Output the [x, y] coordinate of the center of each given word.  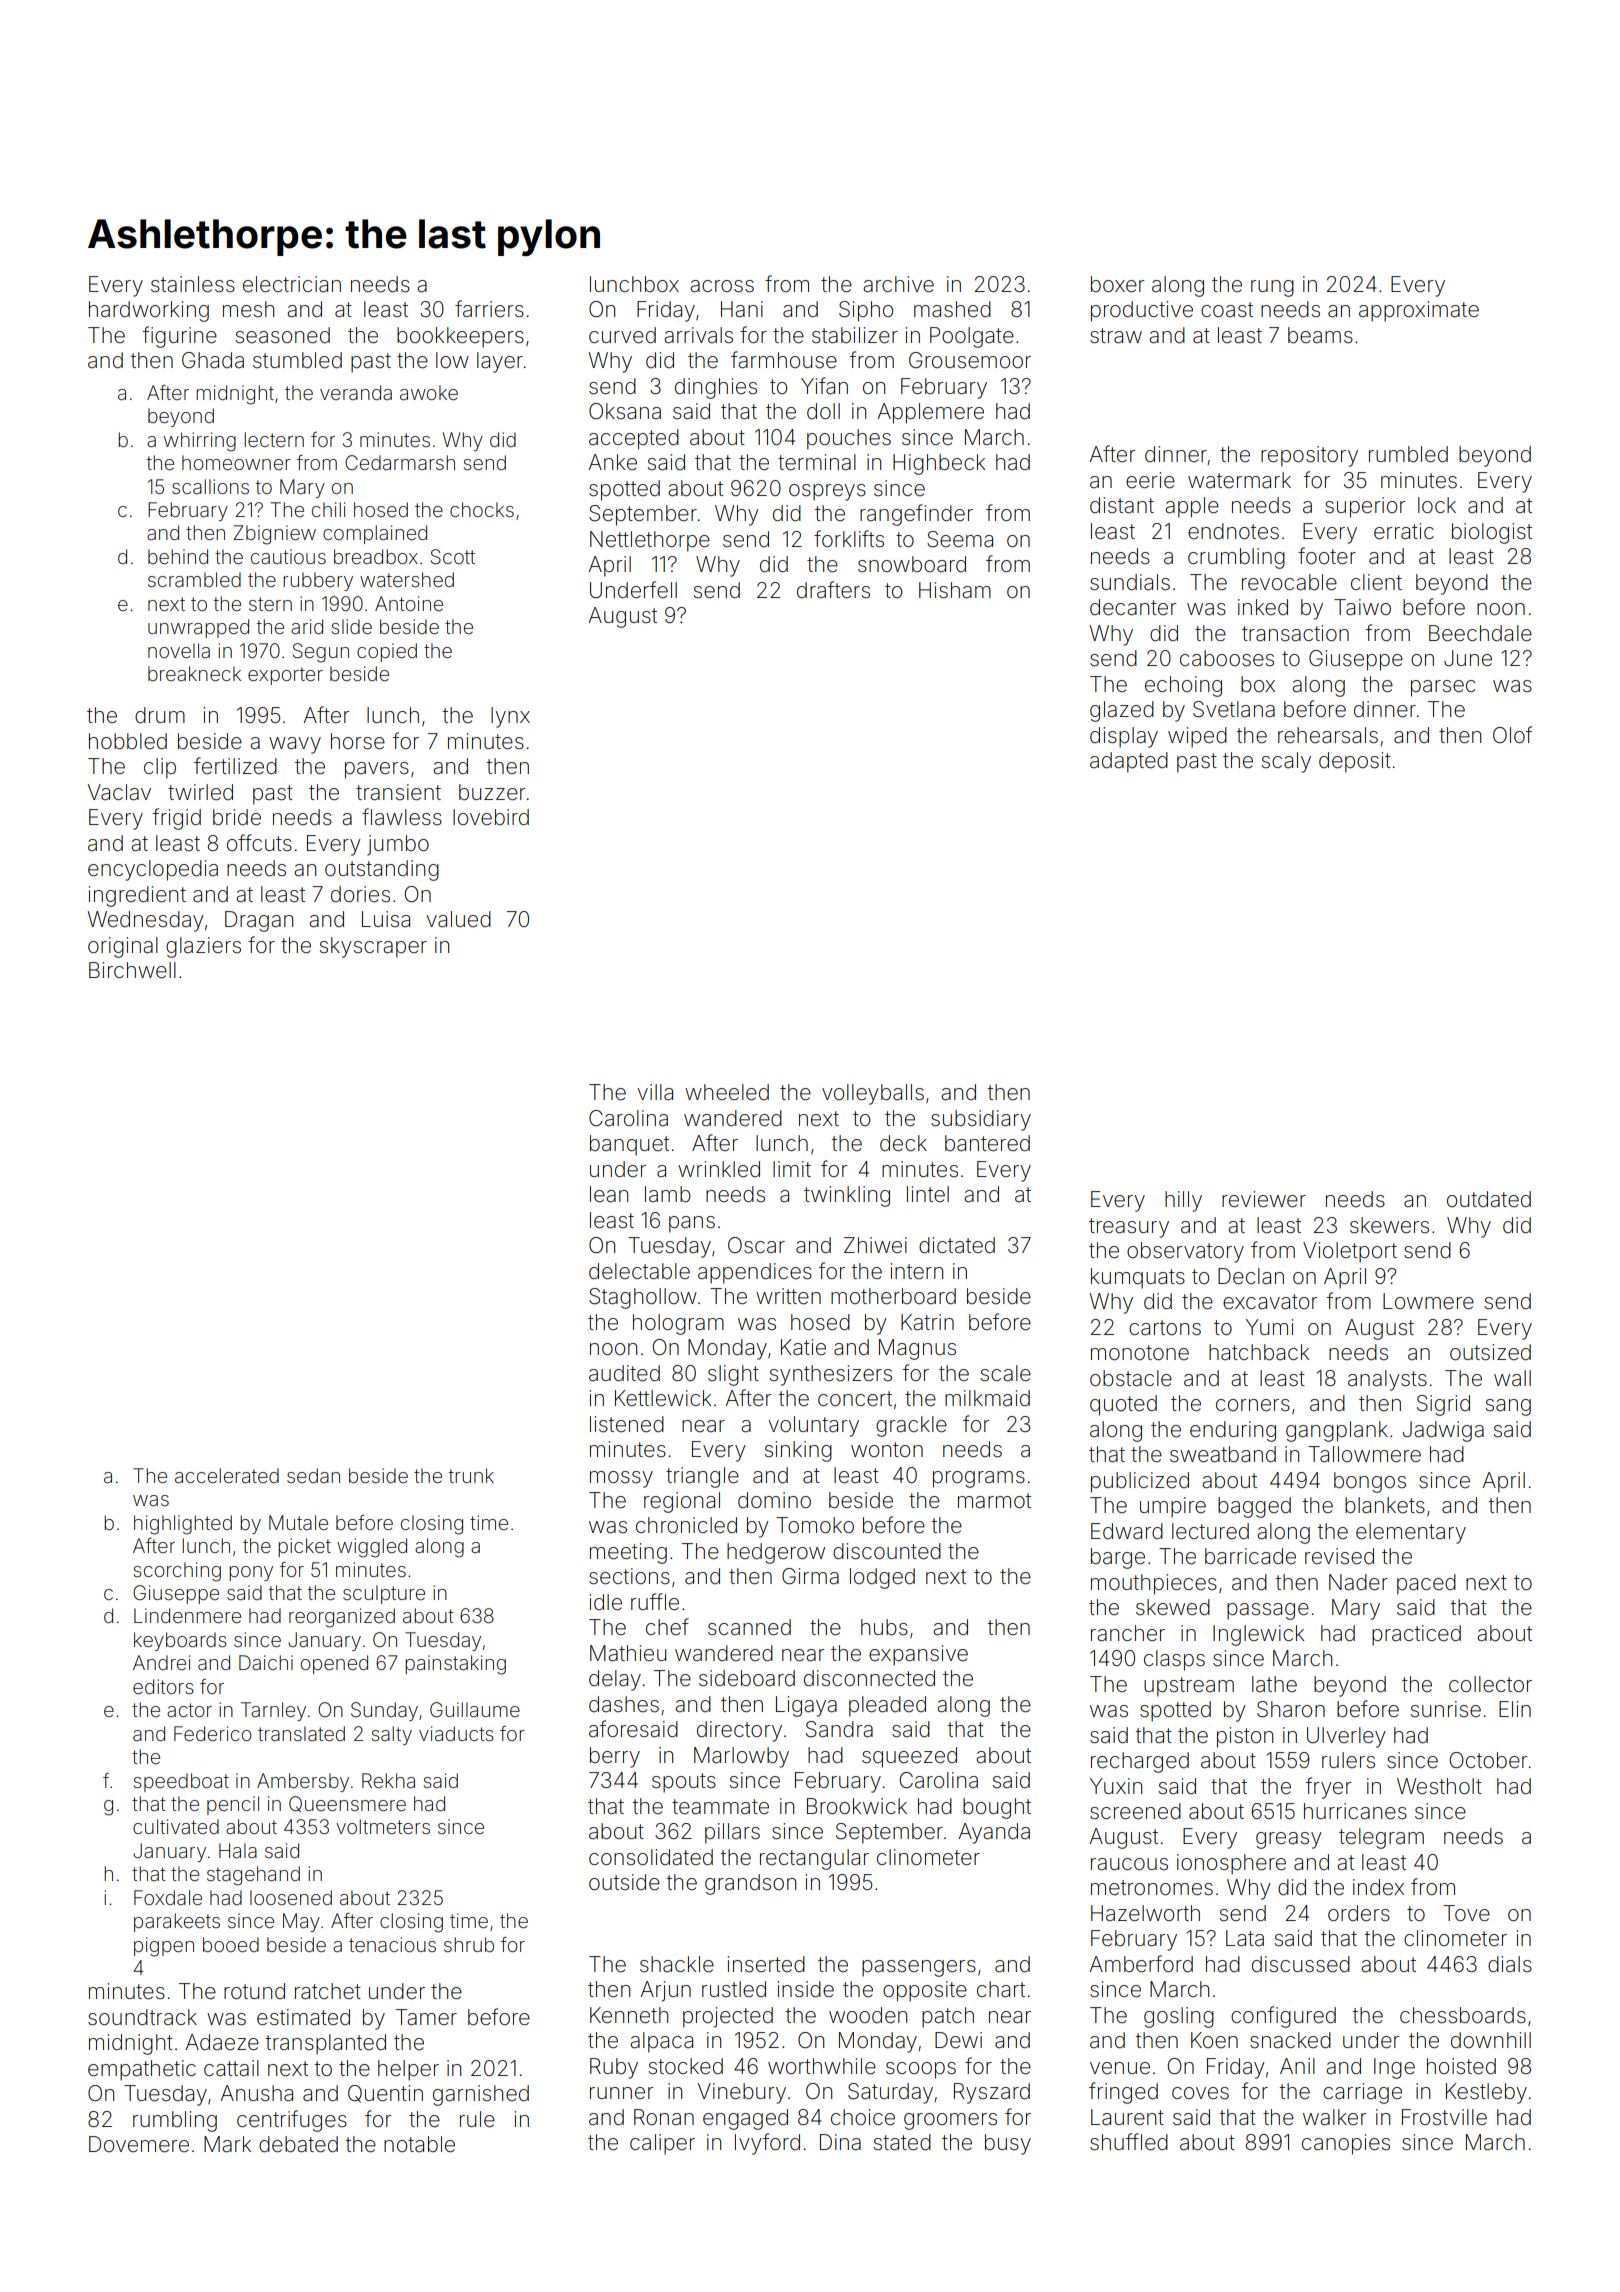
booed [231, 1944]
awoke [429, 392]
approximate [1419, 311]
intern [917, 1271]
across [722, 286]
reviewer [1264, 1199]
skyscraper [373, 947]
